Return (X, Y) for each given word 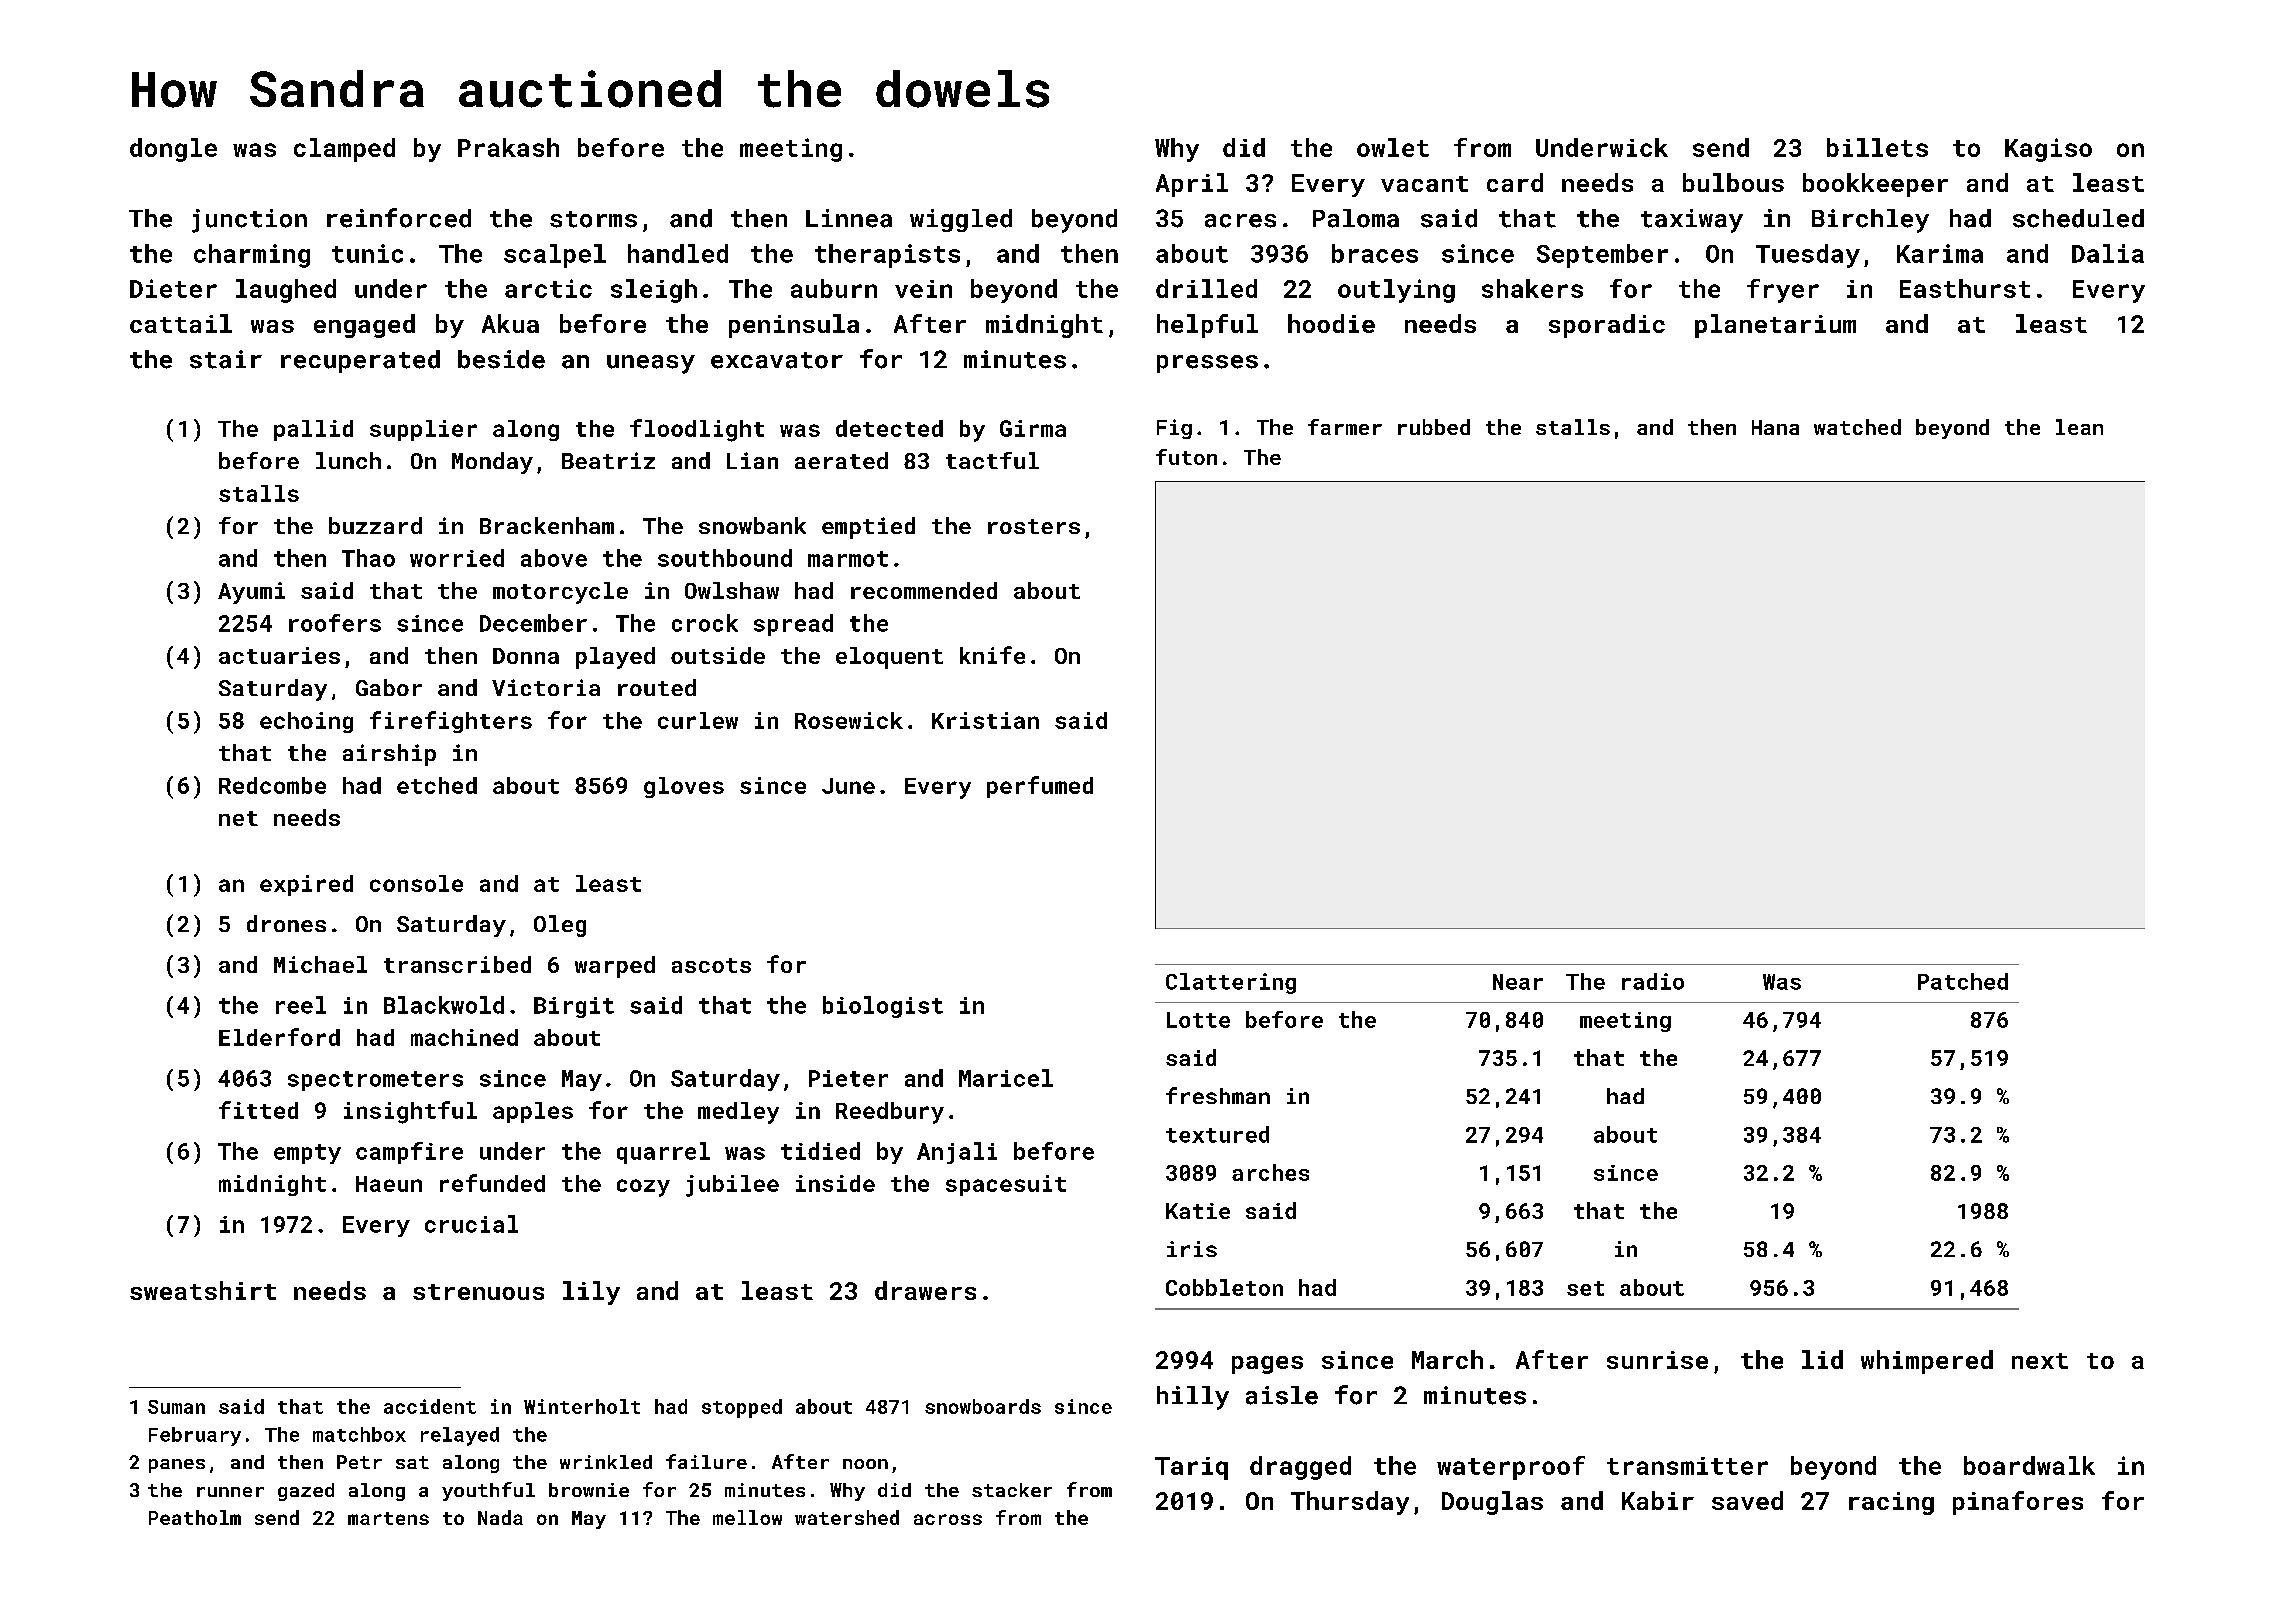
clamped (344, 150)
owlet (1393, 147)
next (2040, 1361)
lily (591, 1293)
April (1192, 185)
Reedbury (890, 1113)
